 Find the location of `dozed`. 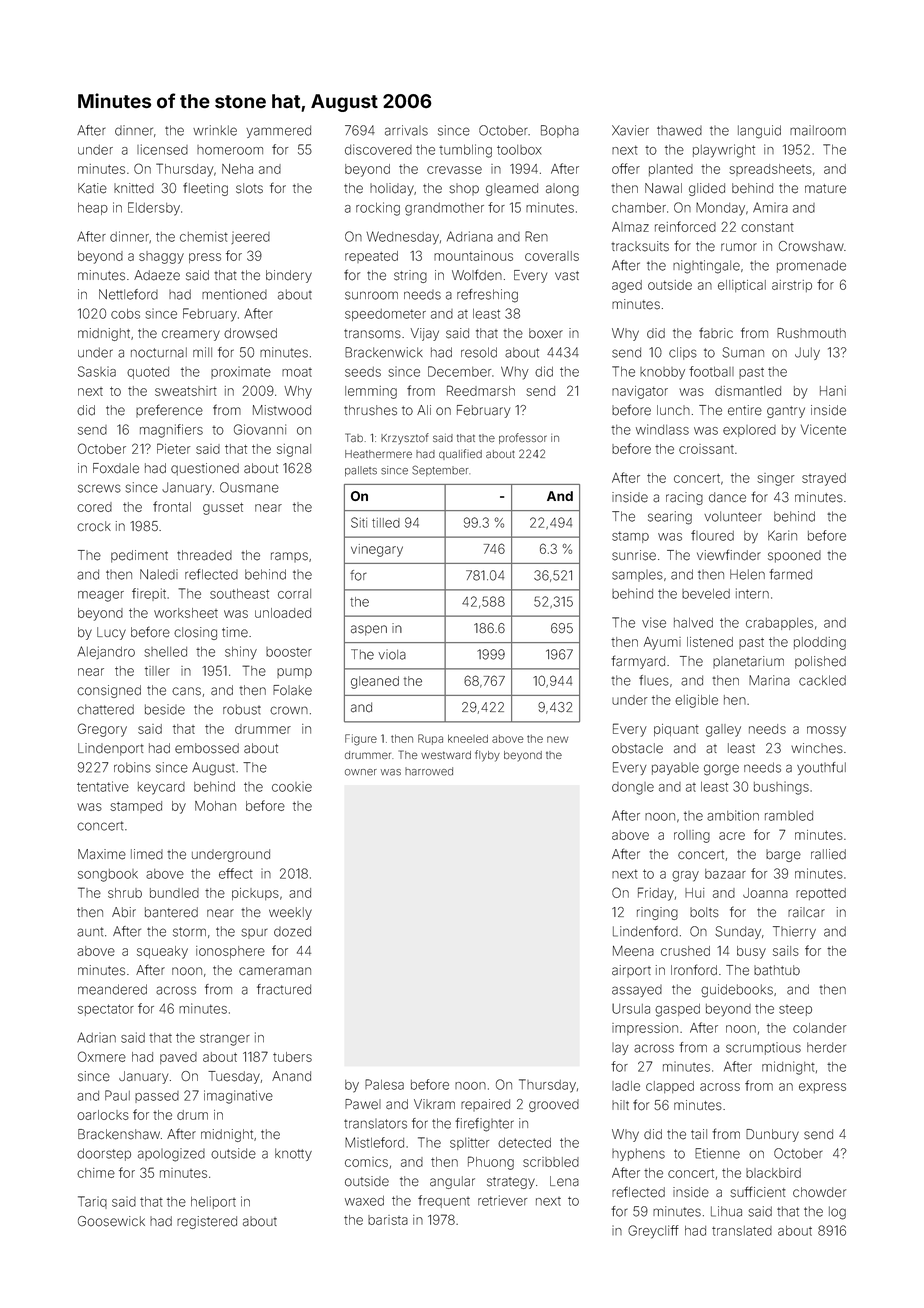

dozed is located at coordinates (292, 931).
